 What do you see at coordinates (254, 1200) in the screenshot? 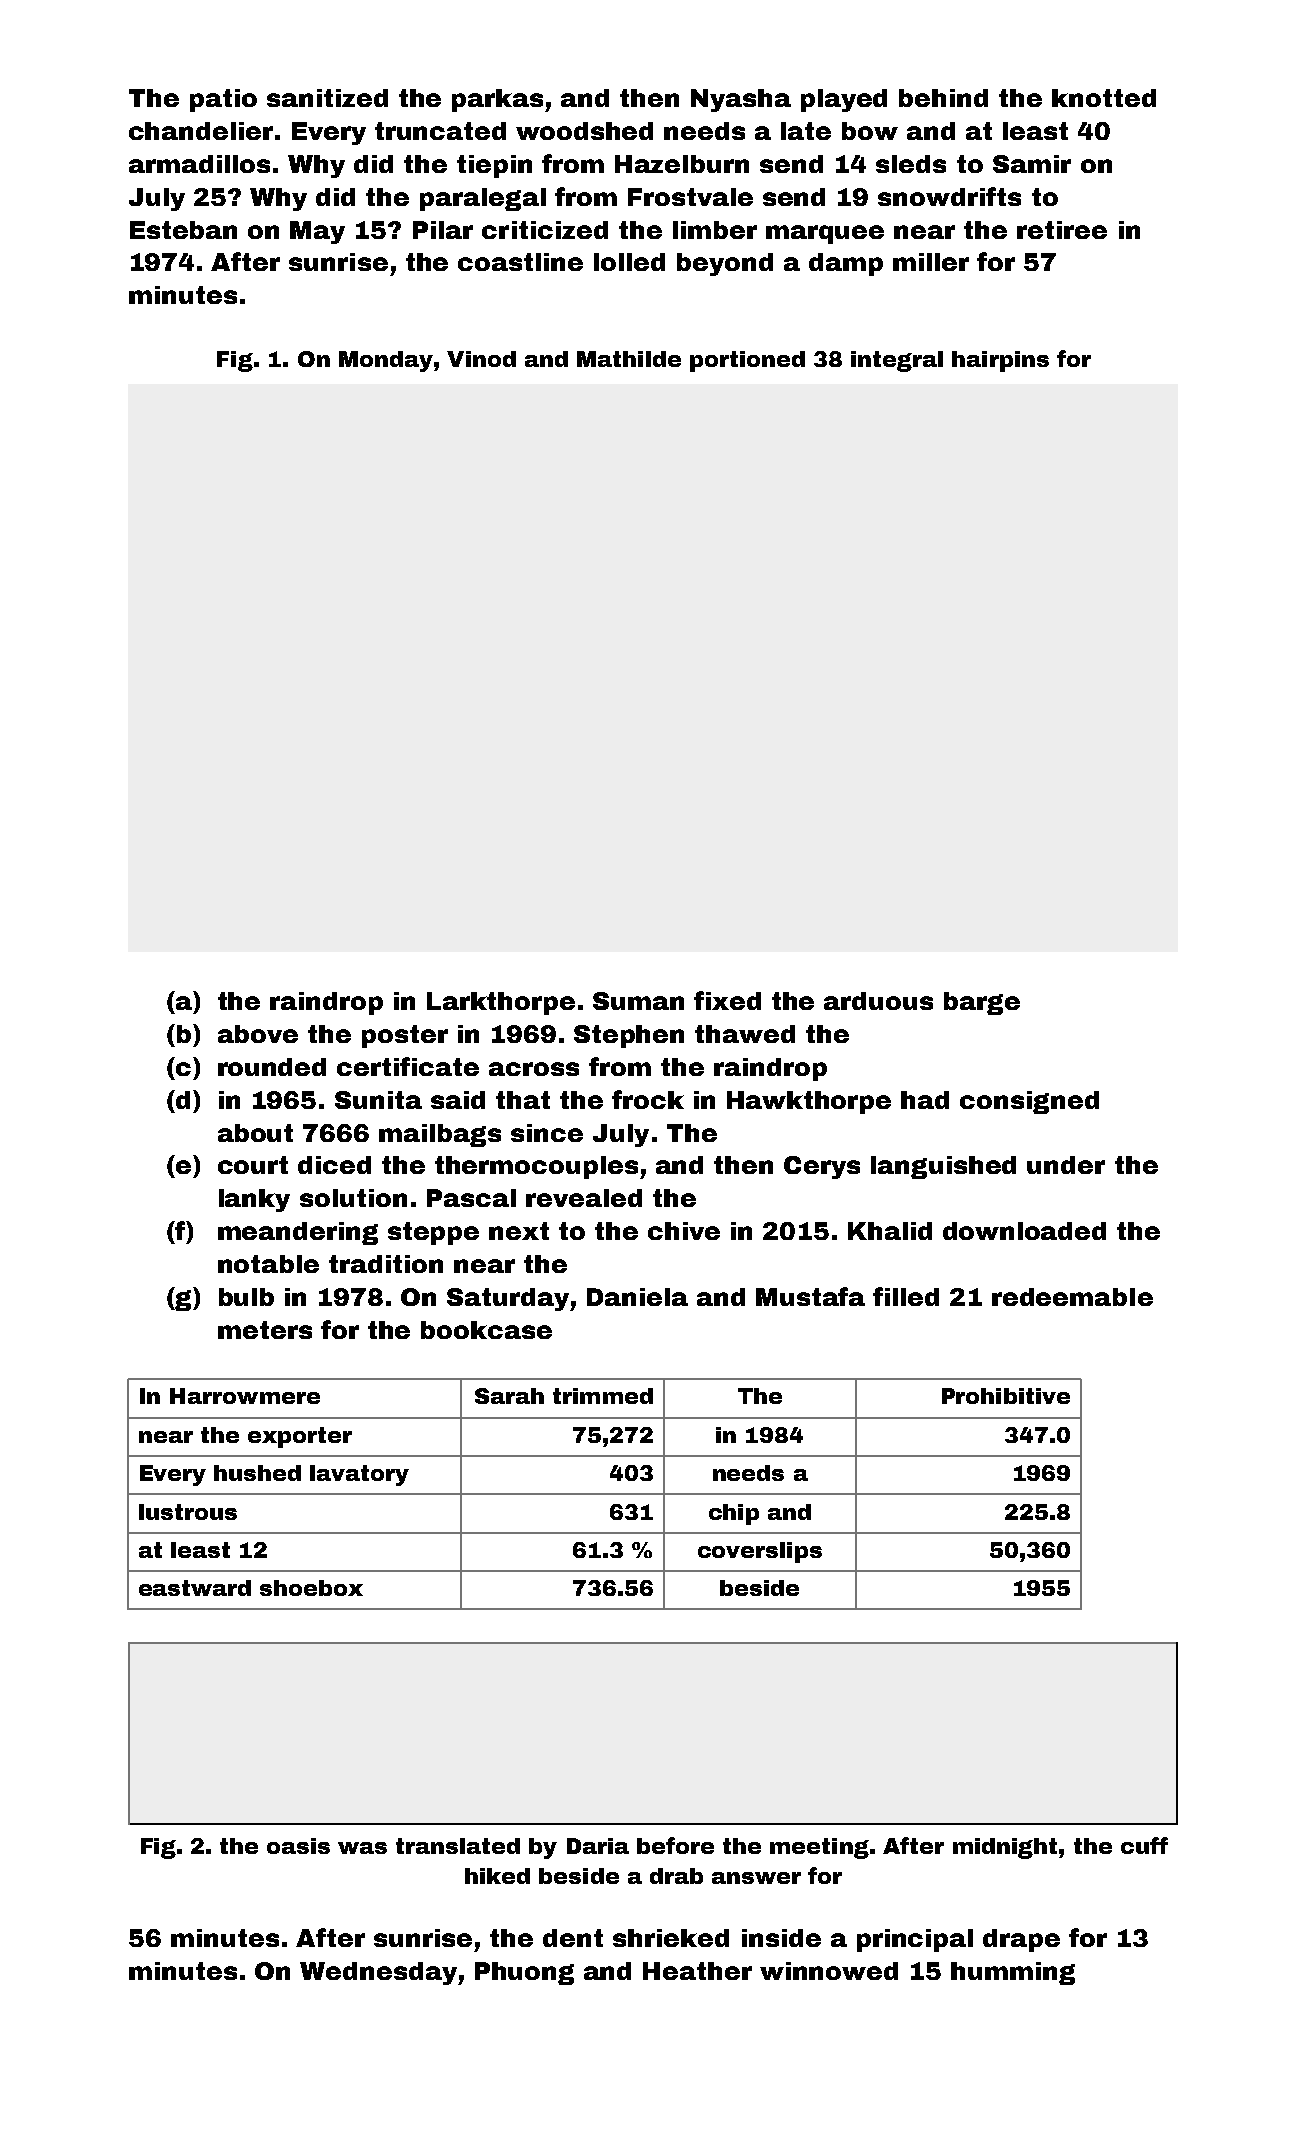
I see `lanky` at bounding box center [254, 1200].
